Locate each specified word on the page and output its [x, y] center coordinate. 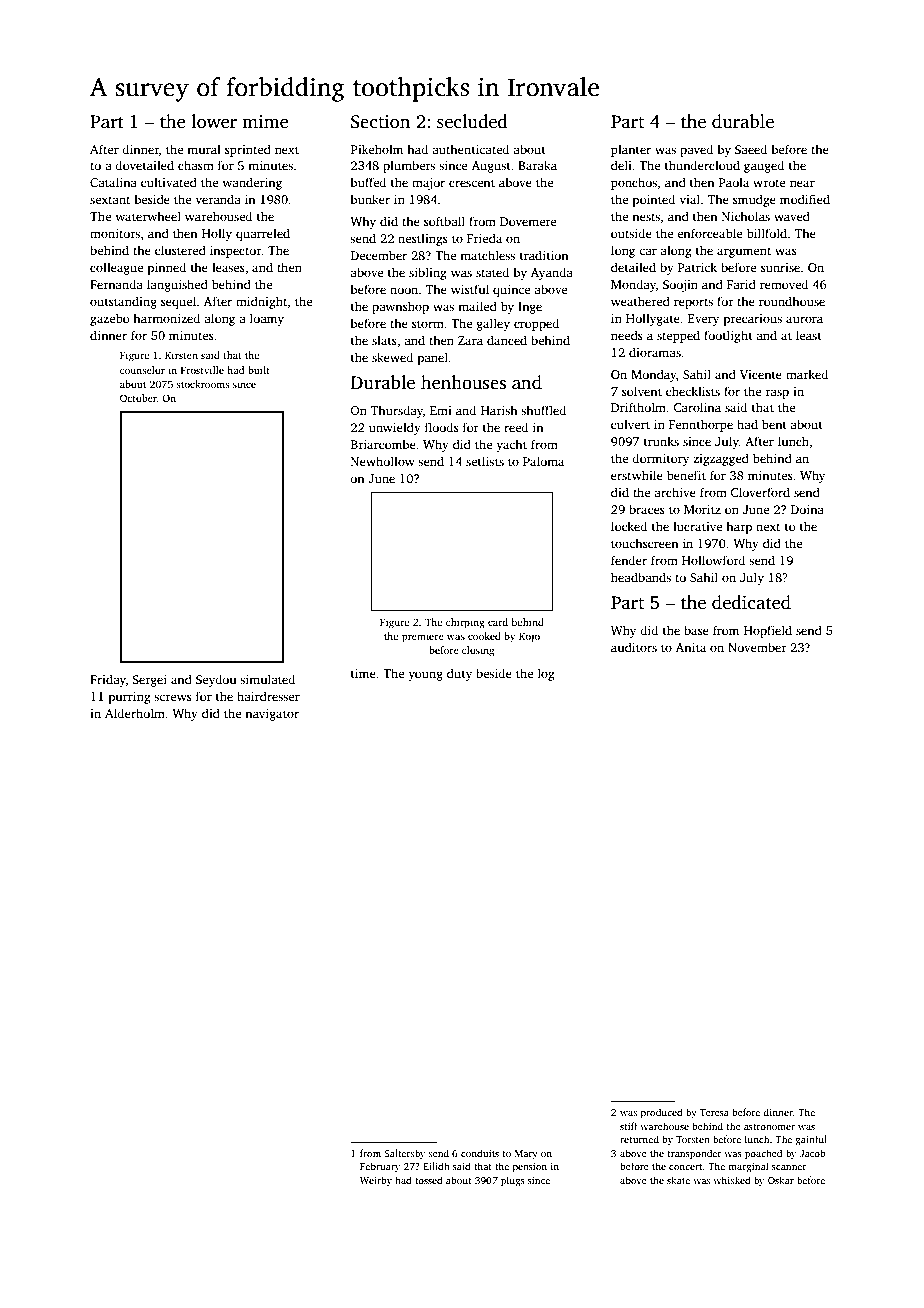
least [809, 335]
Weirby [376, 1181]
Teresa [714, 1112]
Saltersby [404, 1154]
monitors [115, 233]
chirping [465, 623]
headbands [641, 577]
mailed [477, 306]
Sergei [149, 681]
